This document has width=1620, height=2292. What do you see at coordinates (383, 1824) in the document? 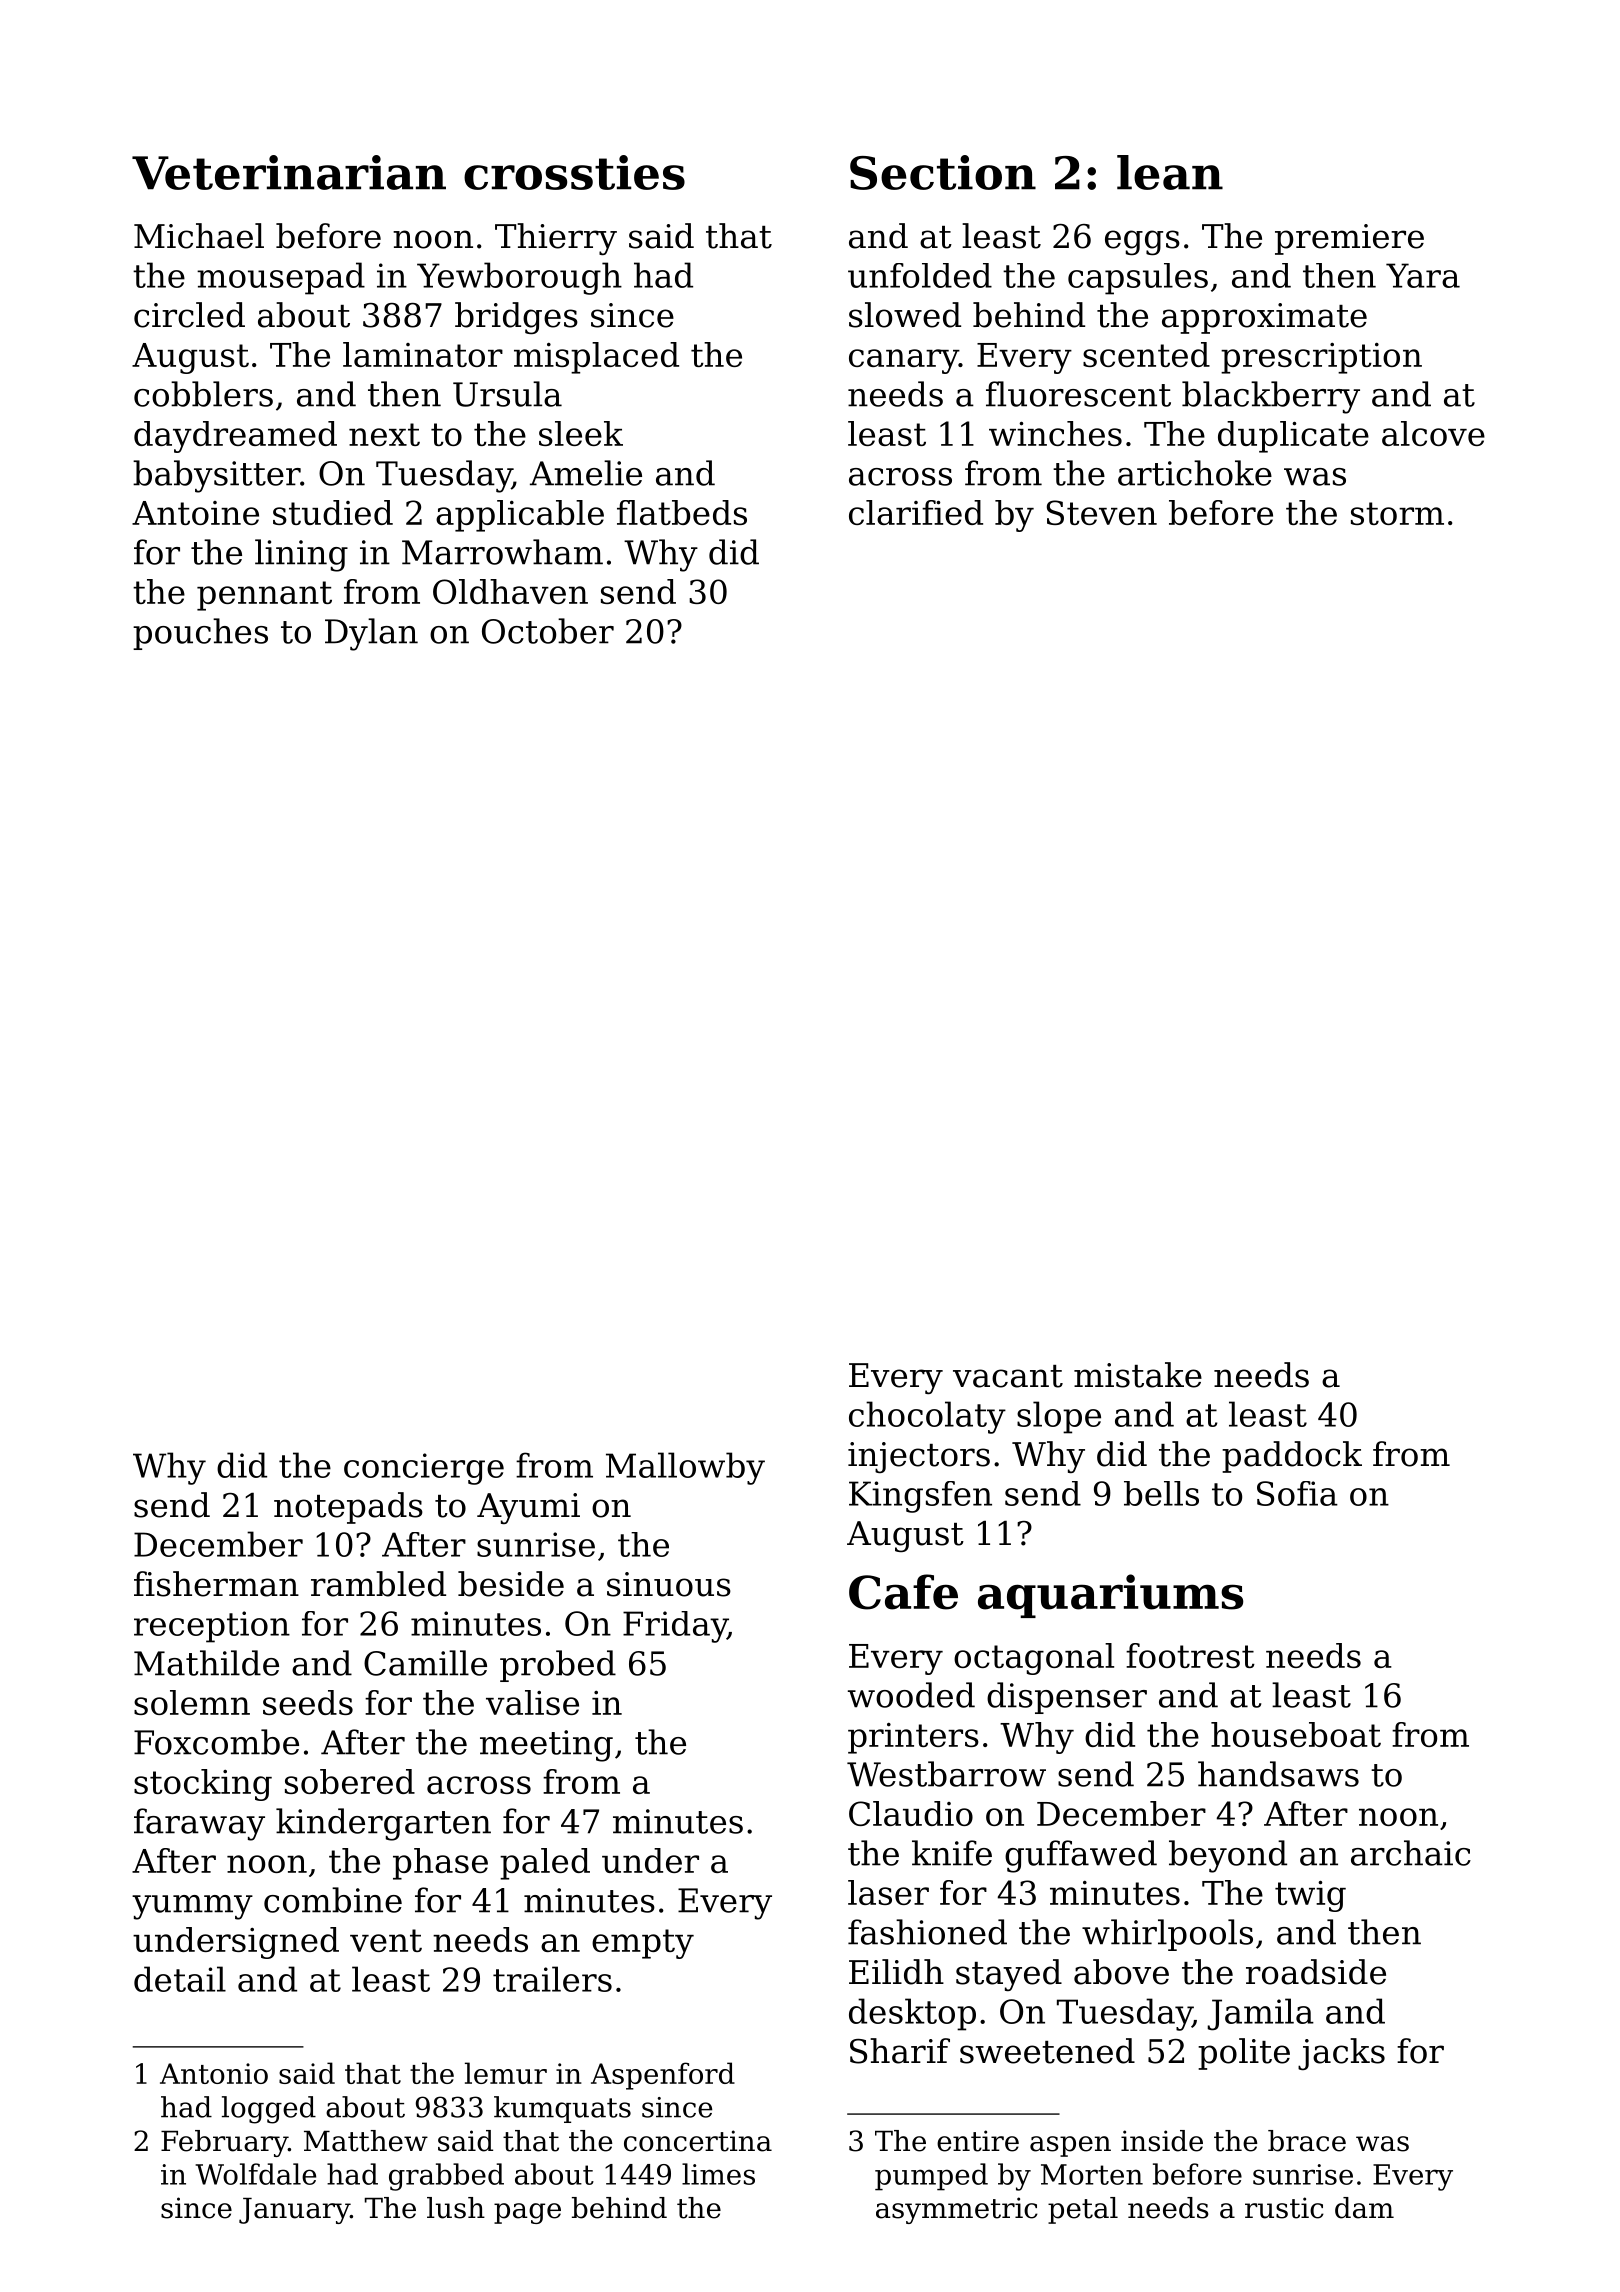
I see `kindergarten` at bounding box center [383, 1824].
